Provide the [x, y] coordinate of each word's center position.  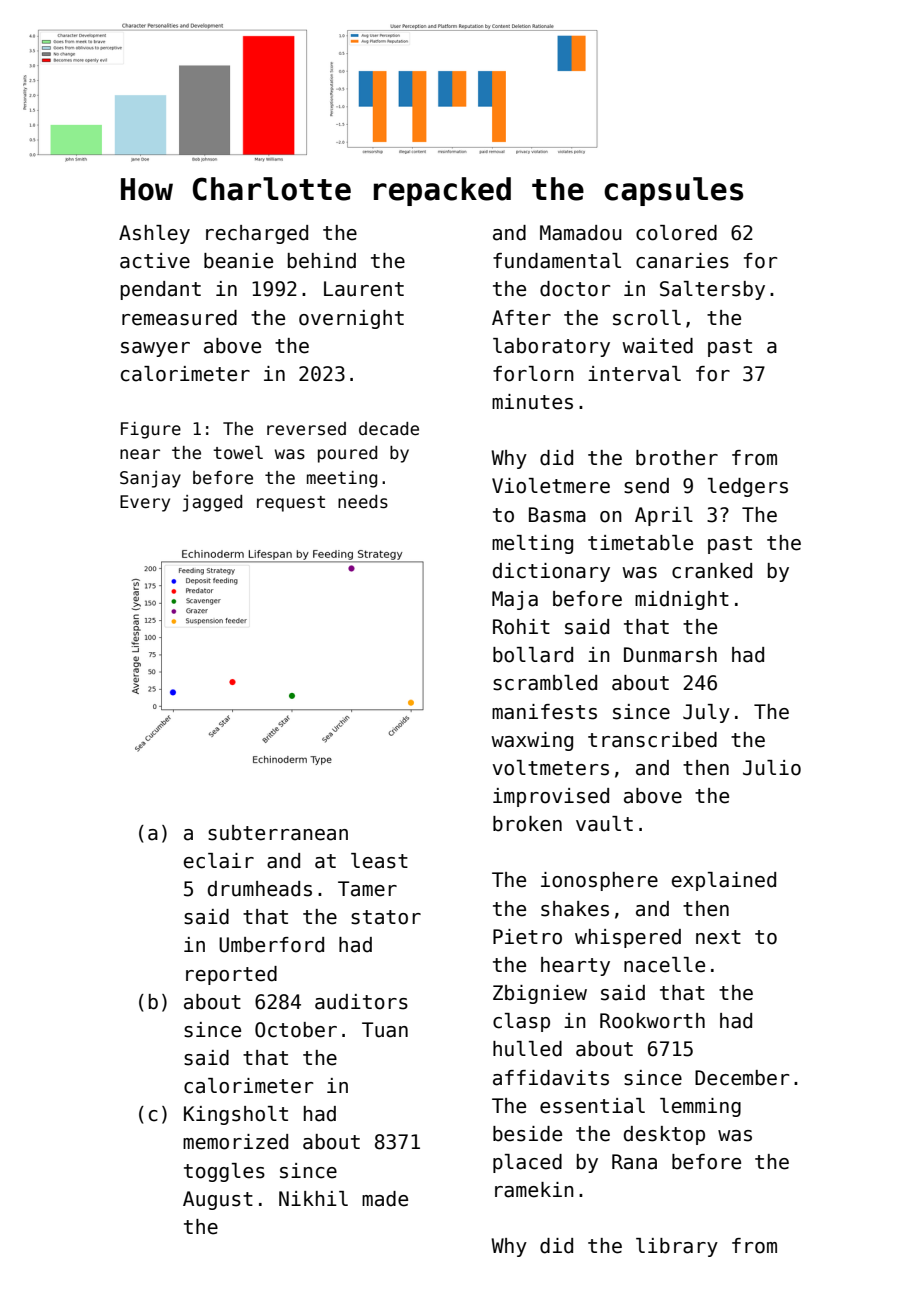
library [677, 1247]
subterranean [278, 833]
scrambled [545, 683]
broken [527, 824]
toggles [224, 1172]
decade [389, 429]
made [385, 1199]
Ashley [154, 234]
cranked [712, 571]
